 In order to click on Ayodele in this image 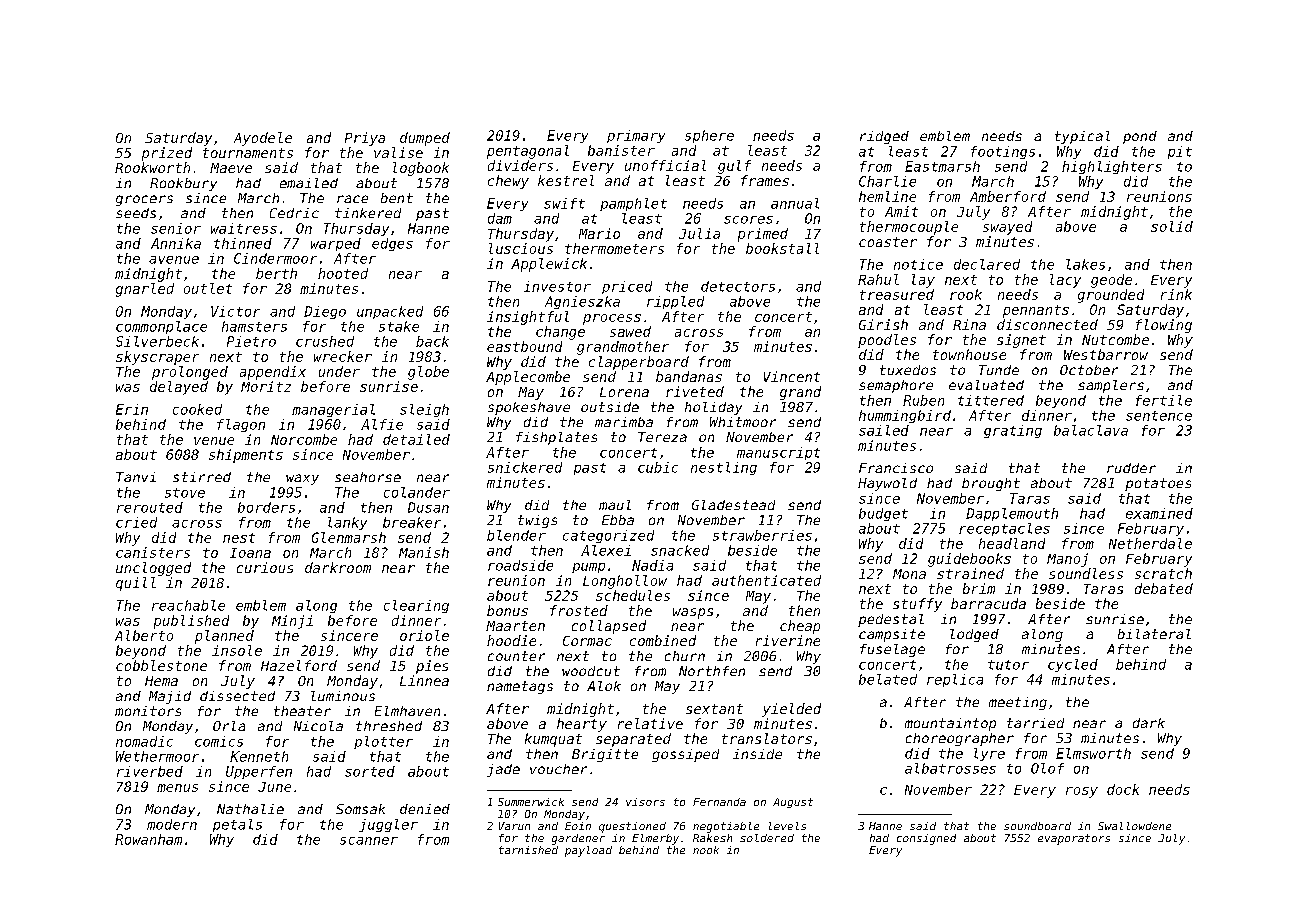, I will do `click(263, 139)`.
